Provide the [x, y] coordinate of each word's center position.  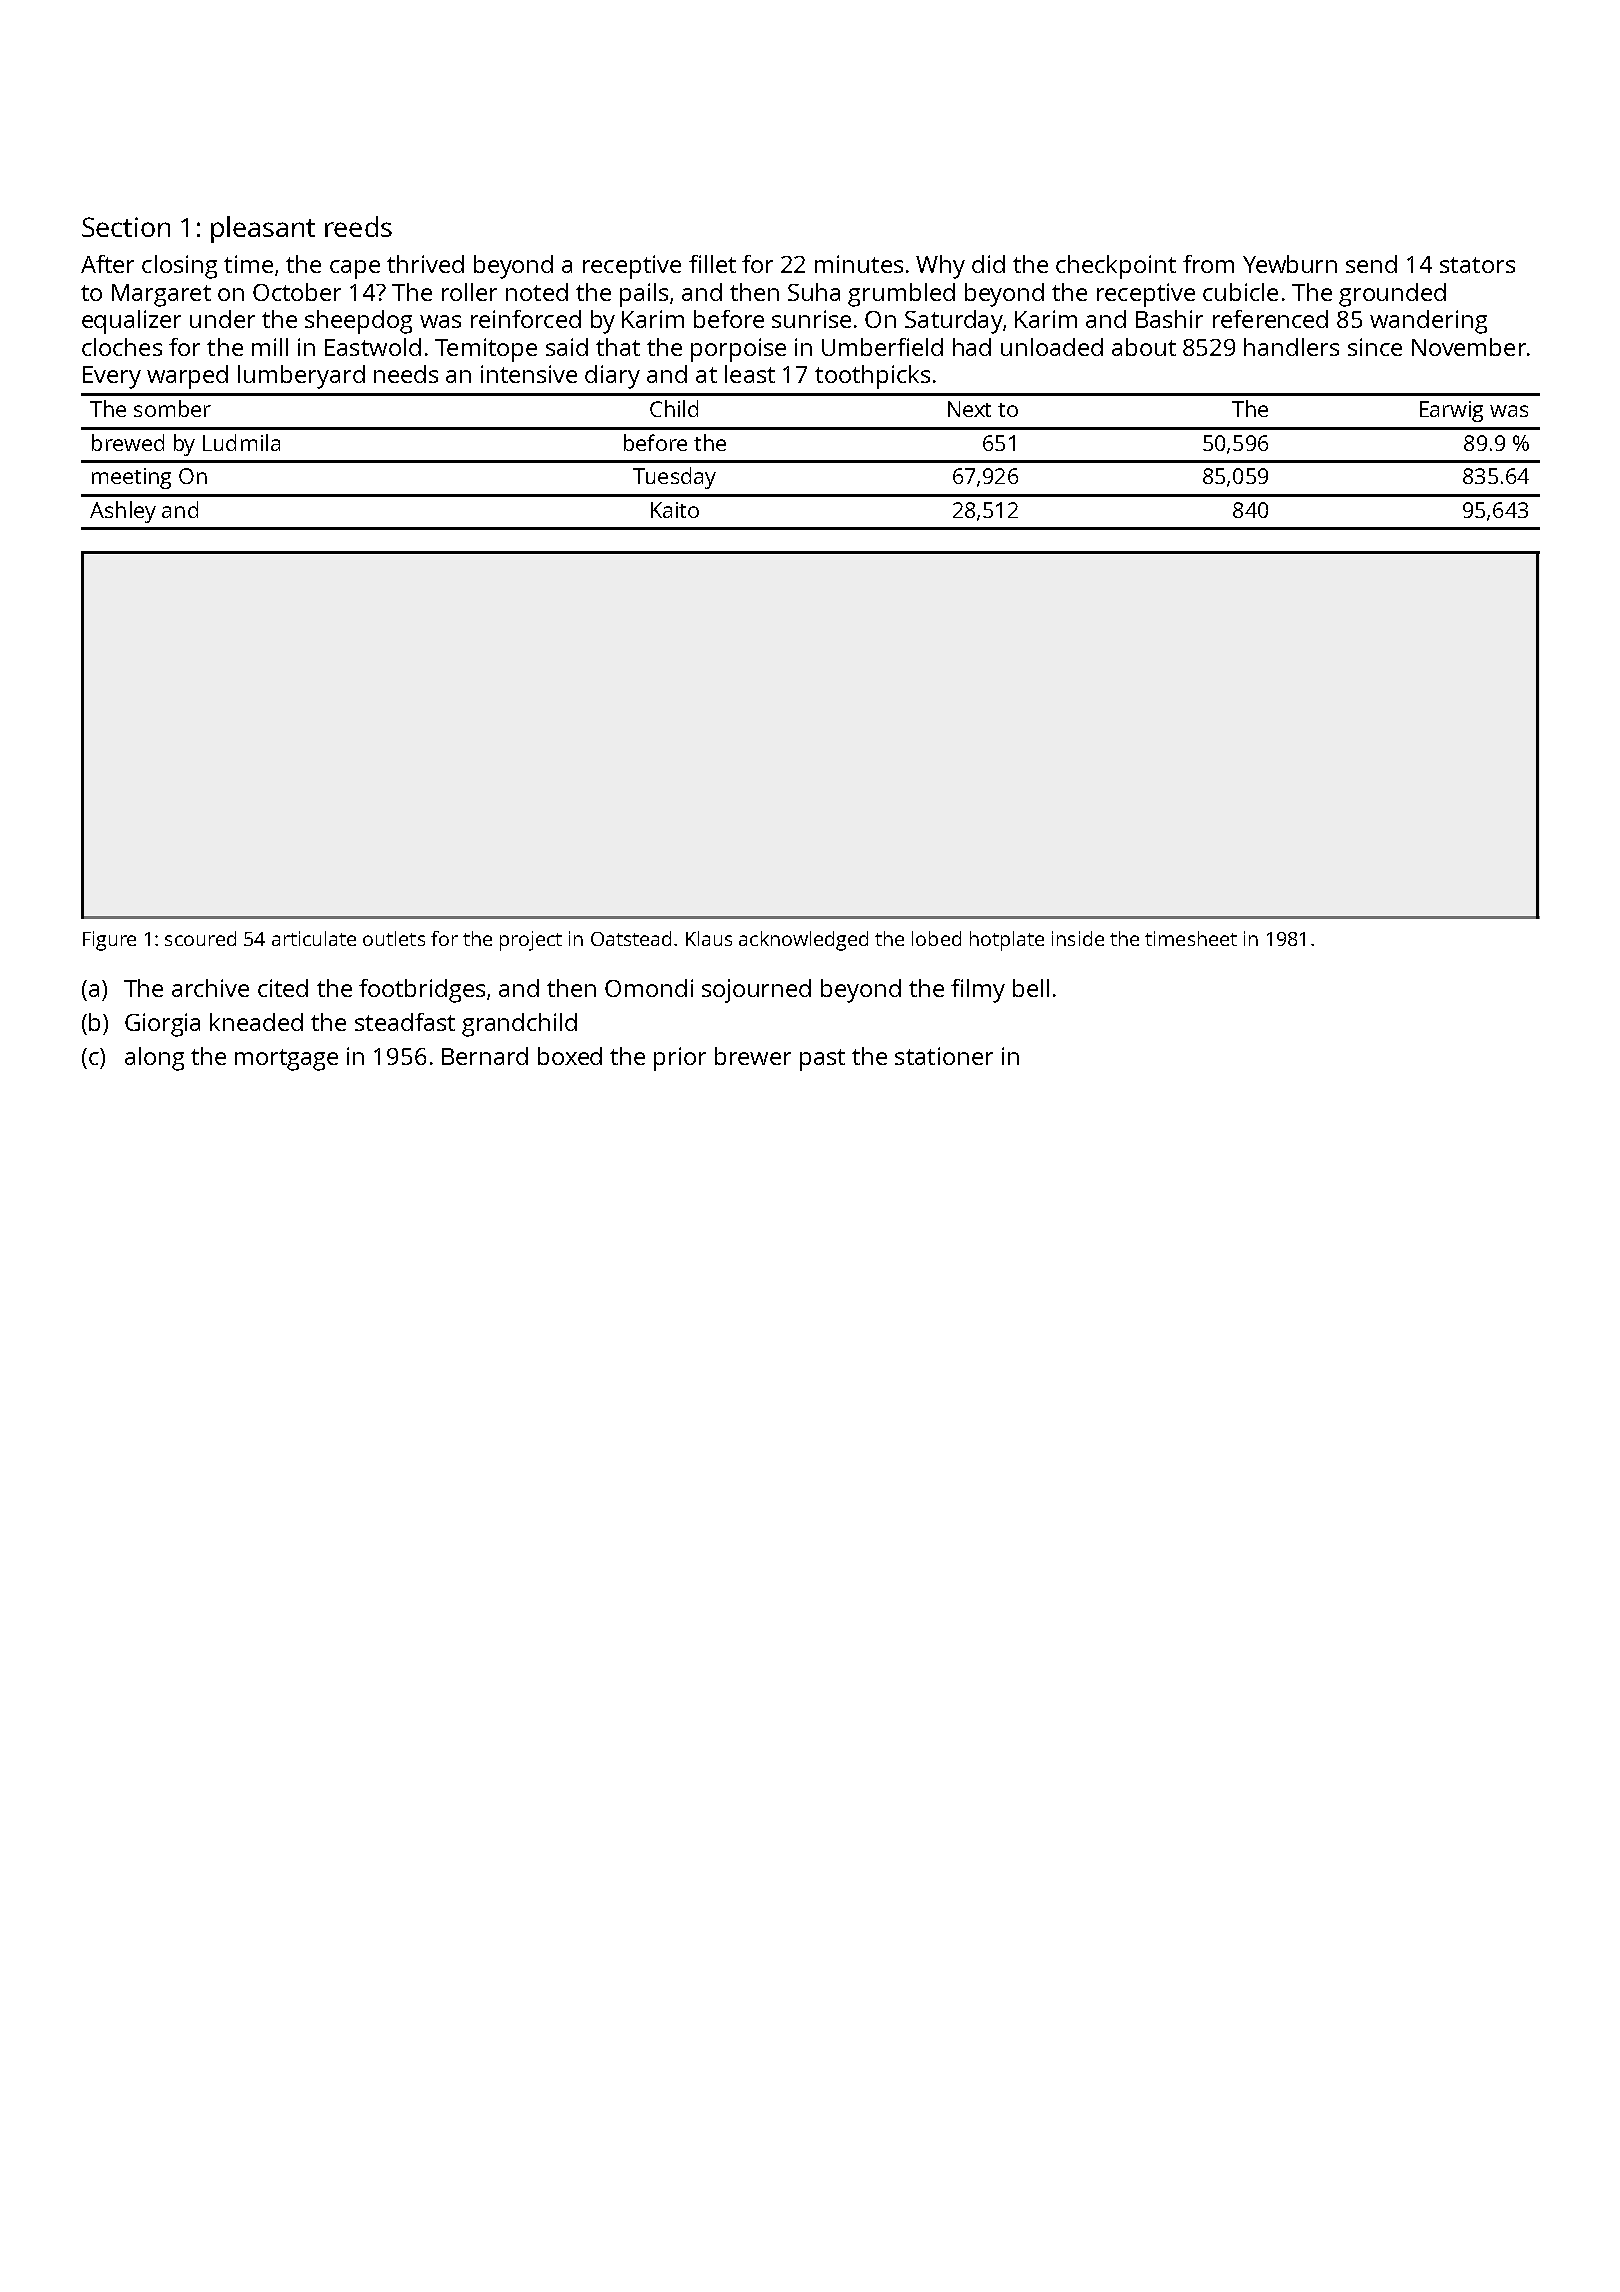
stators [1477, 265]
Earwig [1451, 411]
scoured [200, 938]
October [297, 292]
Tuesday [674, 478]
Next [969, 409]
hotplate [1007, 941]
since [1375, 347]
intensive [529, 374]
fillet [712, 264]
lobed [936, 938]
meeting [131, 478]
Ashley [123, 512]
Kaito [675, 510]
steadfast [405, 1022]
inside [1078, 938]
